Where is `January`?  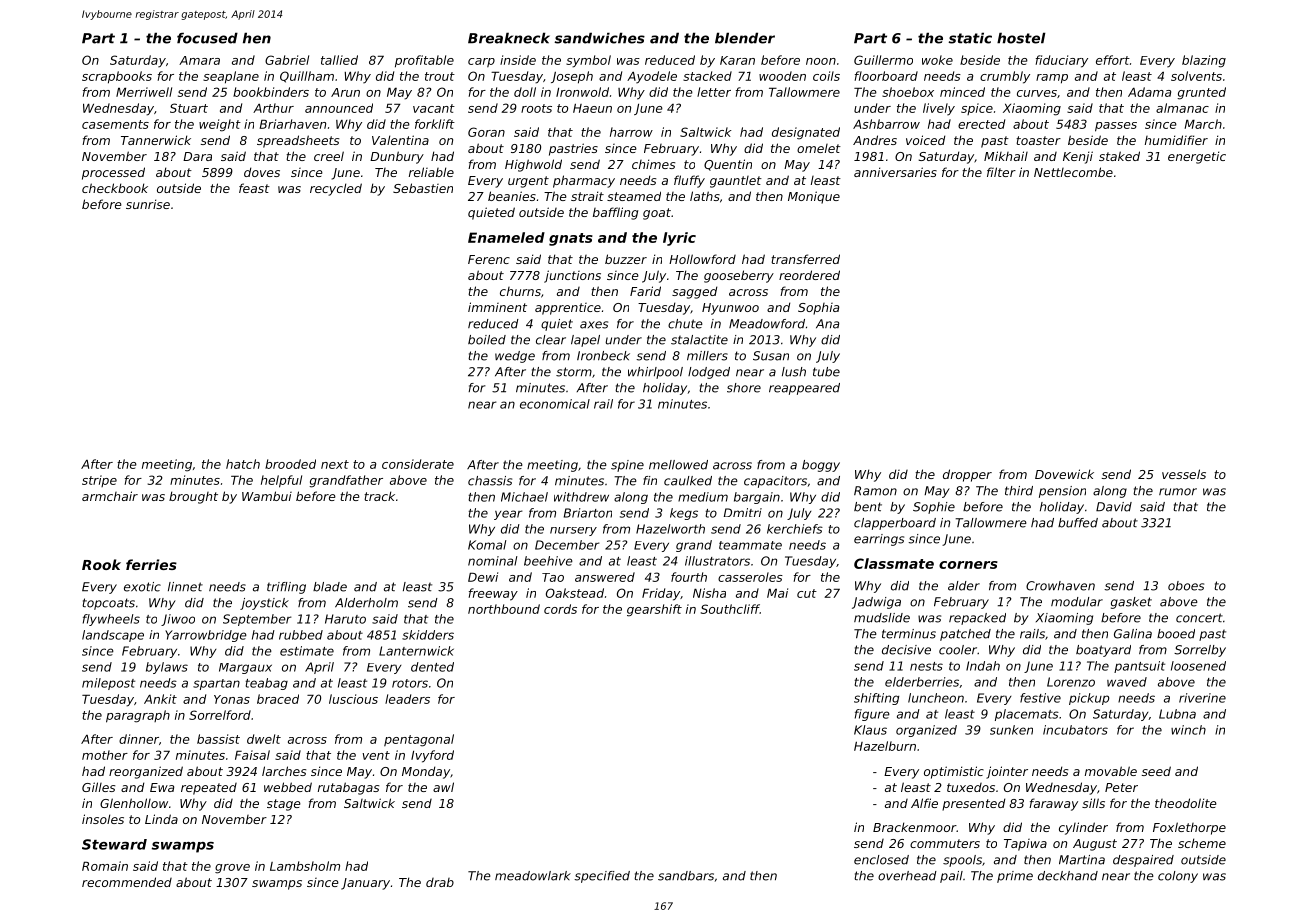 January is located at coordinates (365, 884).
